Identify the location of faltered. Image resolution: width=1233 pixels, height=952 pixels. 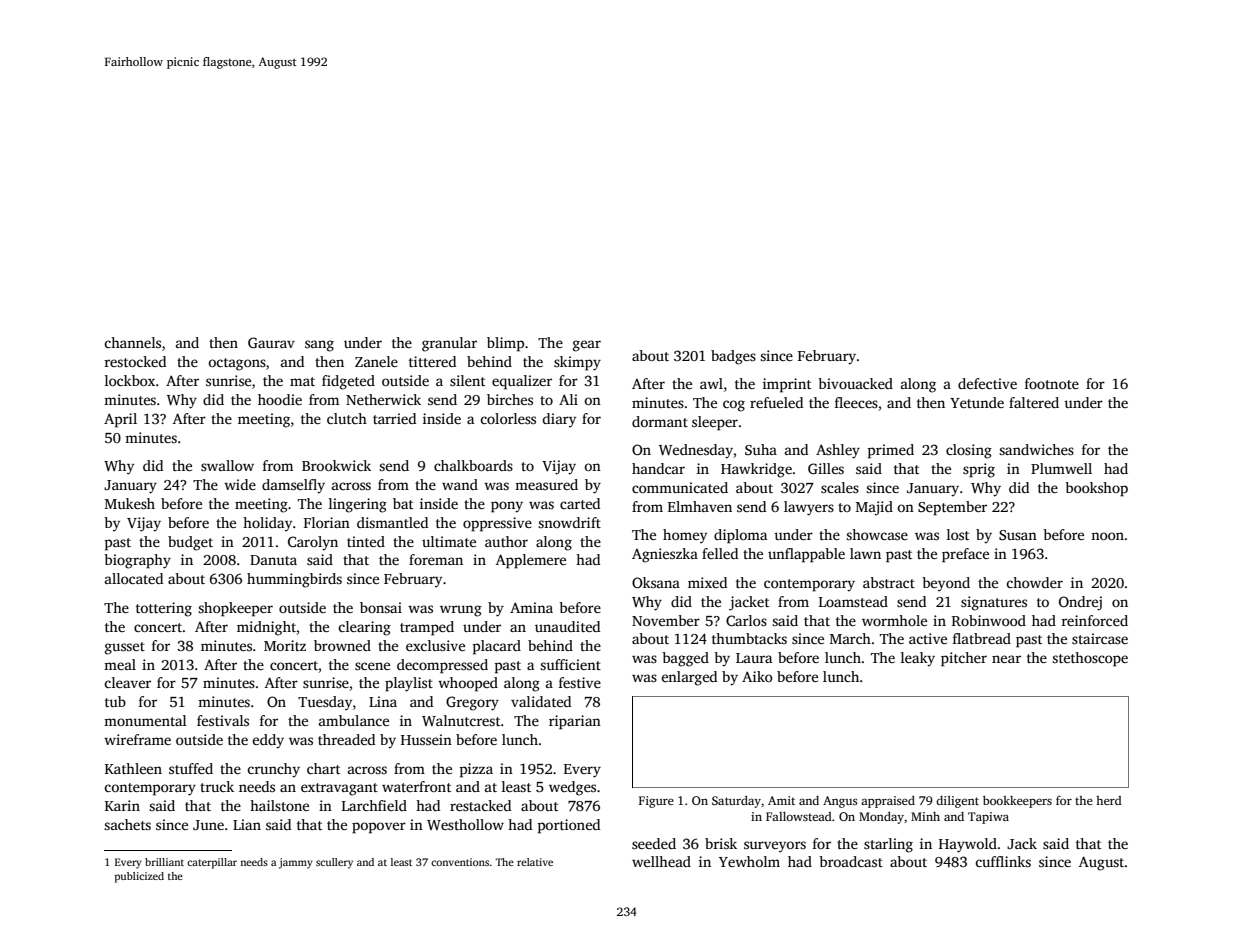
(1034, 402).
